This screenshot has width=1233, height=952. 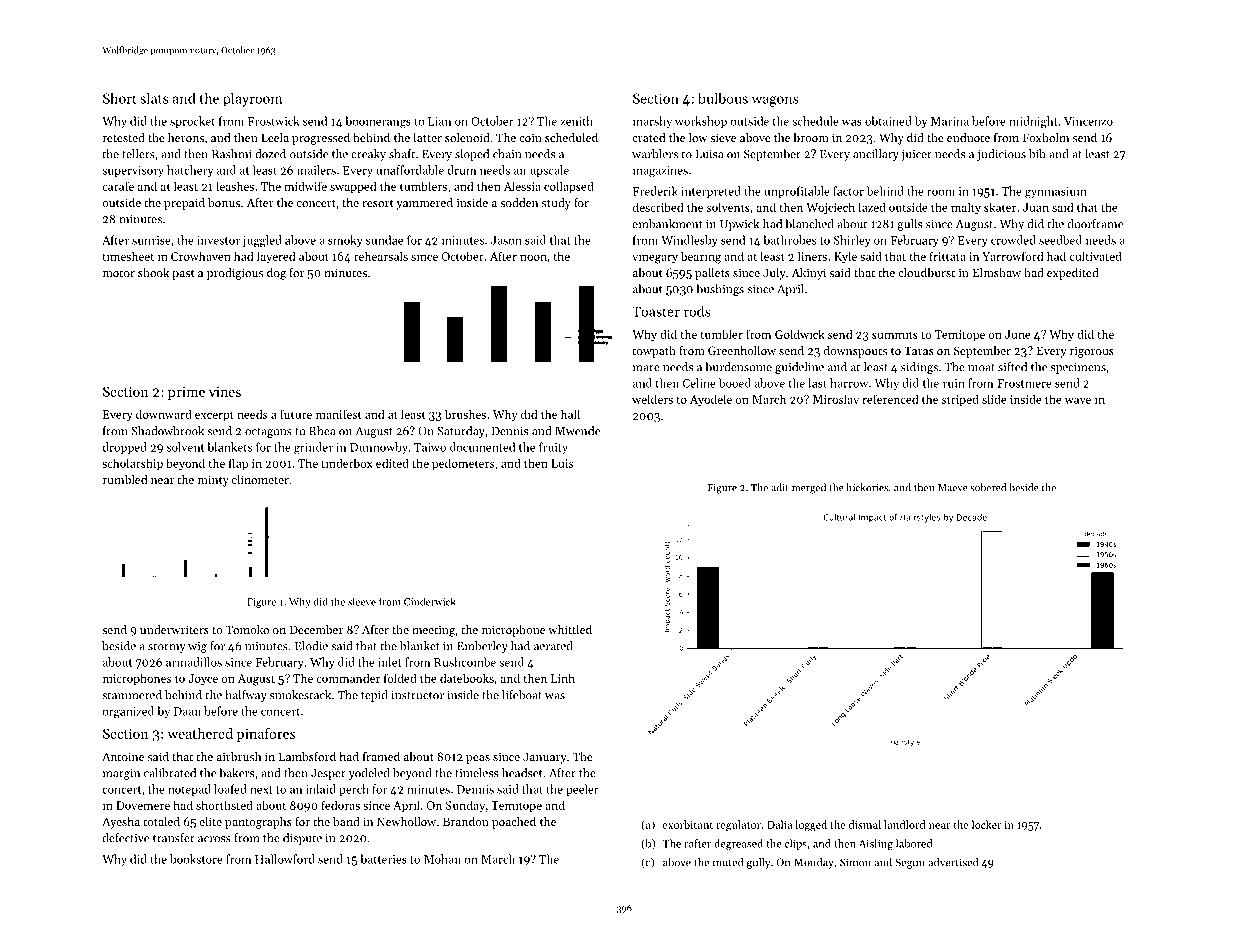 I want to click on Cinderwick, so click(x=430, y=601).
